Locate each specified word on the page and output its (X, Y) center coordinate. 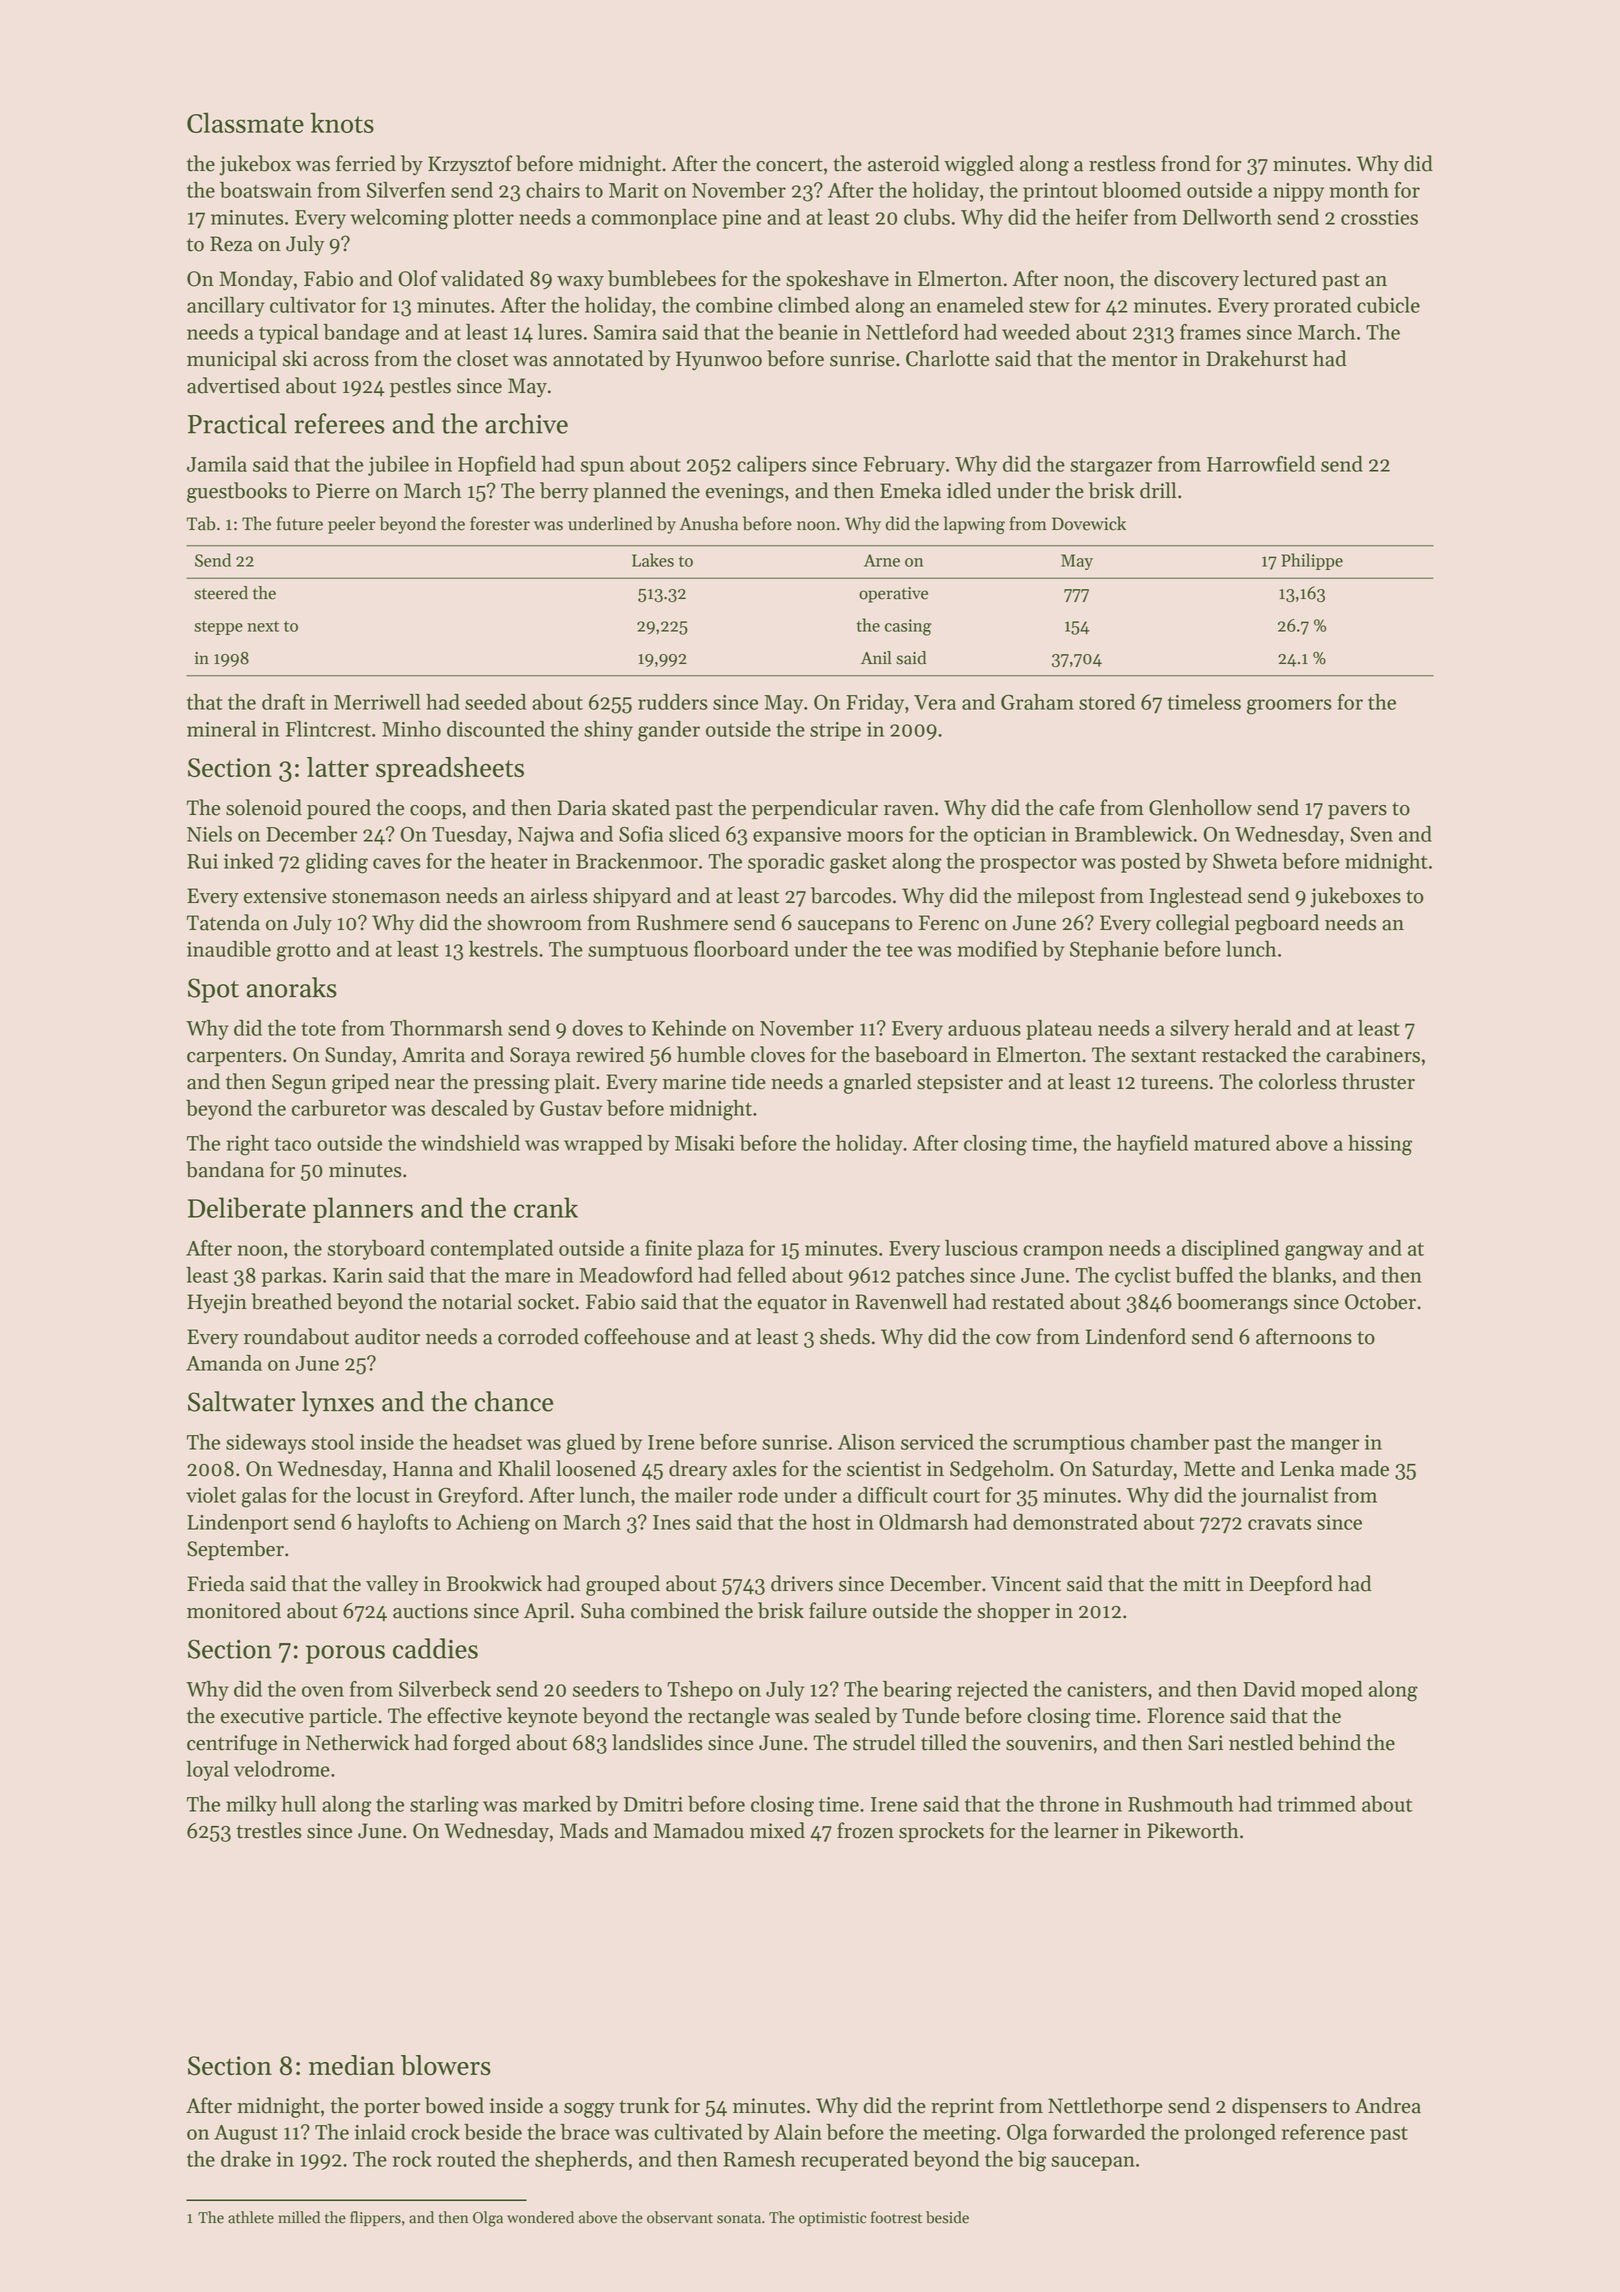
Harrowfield (1261, 464)
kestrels (503, 949)
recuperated (854, 2161)
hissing (1380, 1145)
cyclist (1143, 1277)
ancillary (226, 307)
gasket (858, 863)
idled (969, 490)
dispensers (1279, 2107)
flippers (375, 2218)
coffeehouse (637, 1336)
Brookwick (494, 1583)
